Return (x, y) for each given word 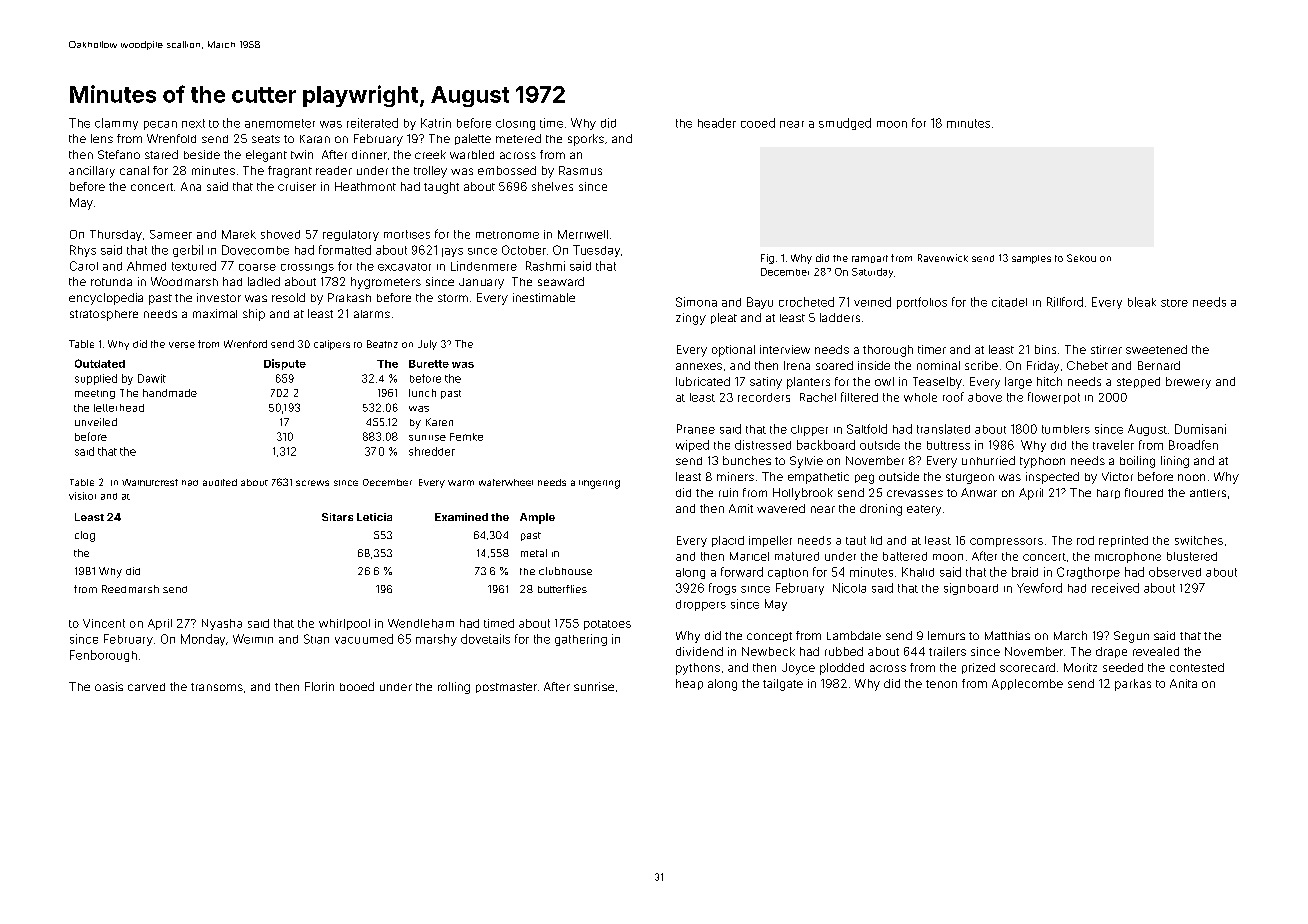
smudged (845, 124)
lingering (599, 484)
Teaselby (937, 383)
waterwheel (506, 482)
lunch (422, 393)
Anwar (979, 492)
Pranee (696, 429)
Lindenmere (484, 266)
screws (312, 483)
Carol (84, 266)
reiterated (372, 123)
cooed (758, 123)
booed (357, 686)
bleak (1142, 302)
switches (1199, 540)
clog (85, 536)
